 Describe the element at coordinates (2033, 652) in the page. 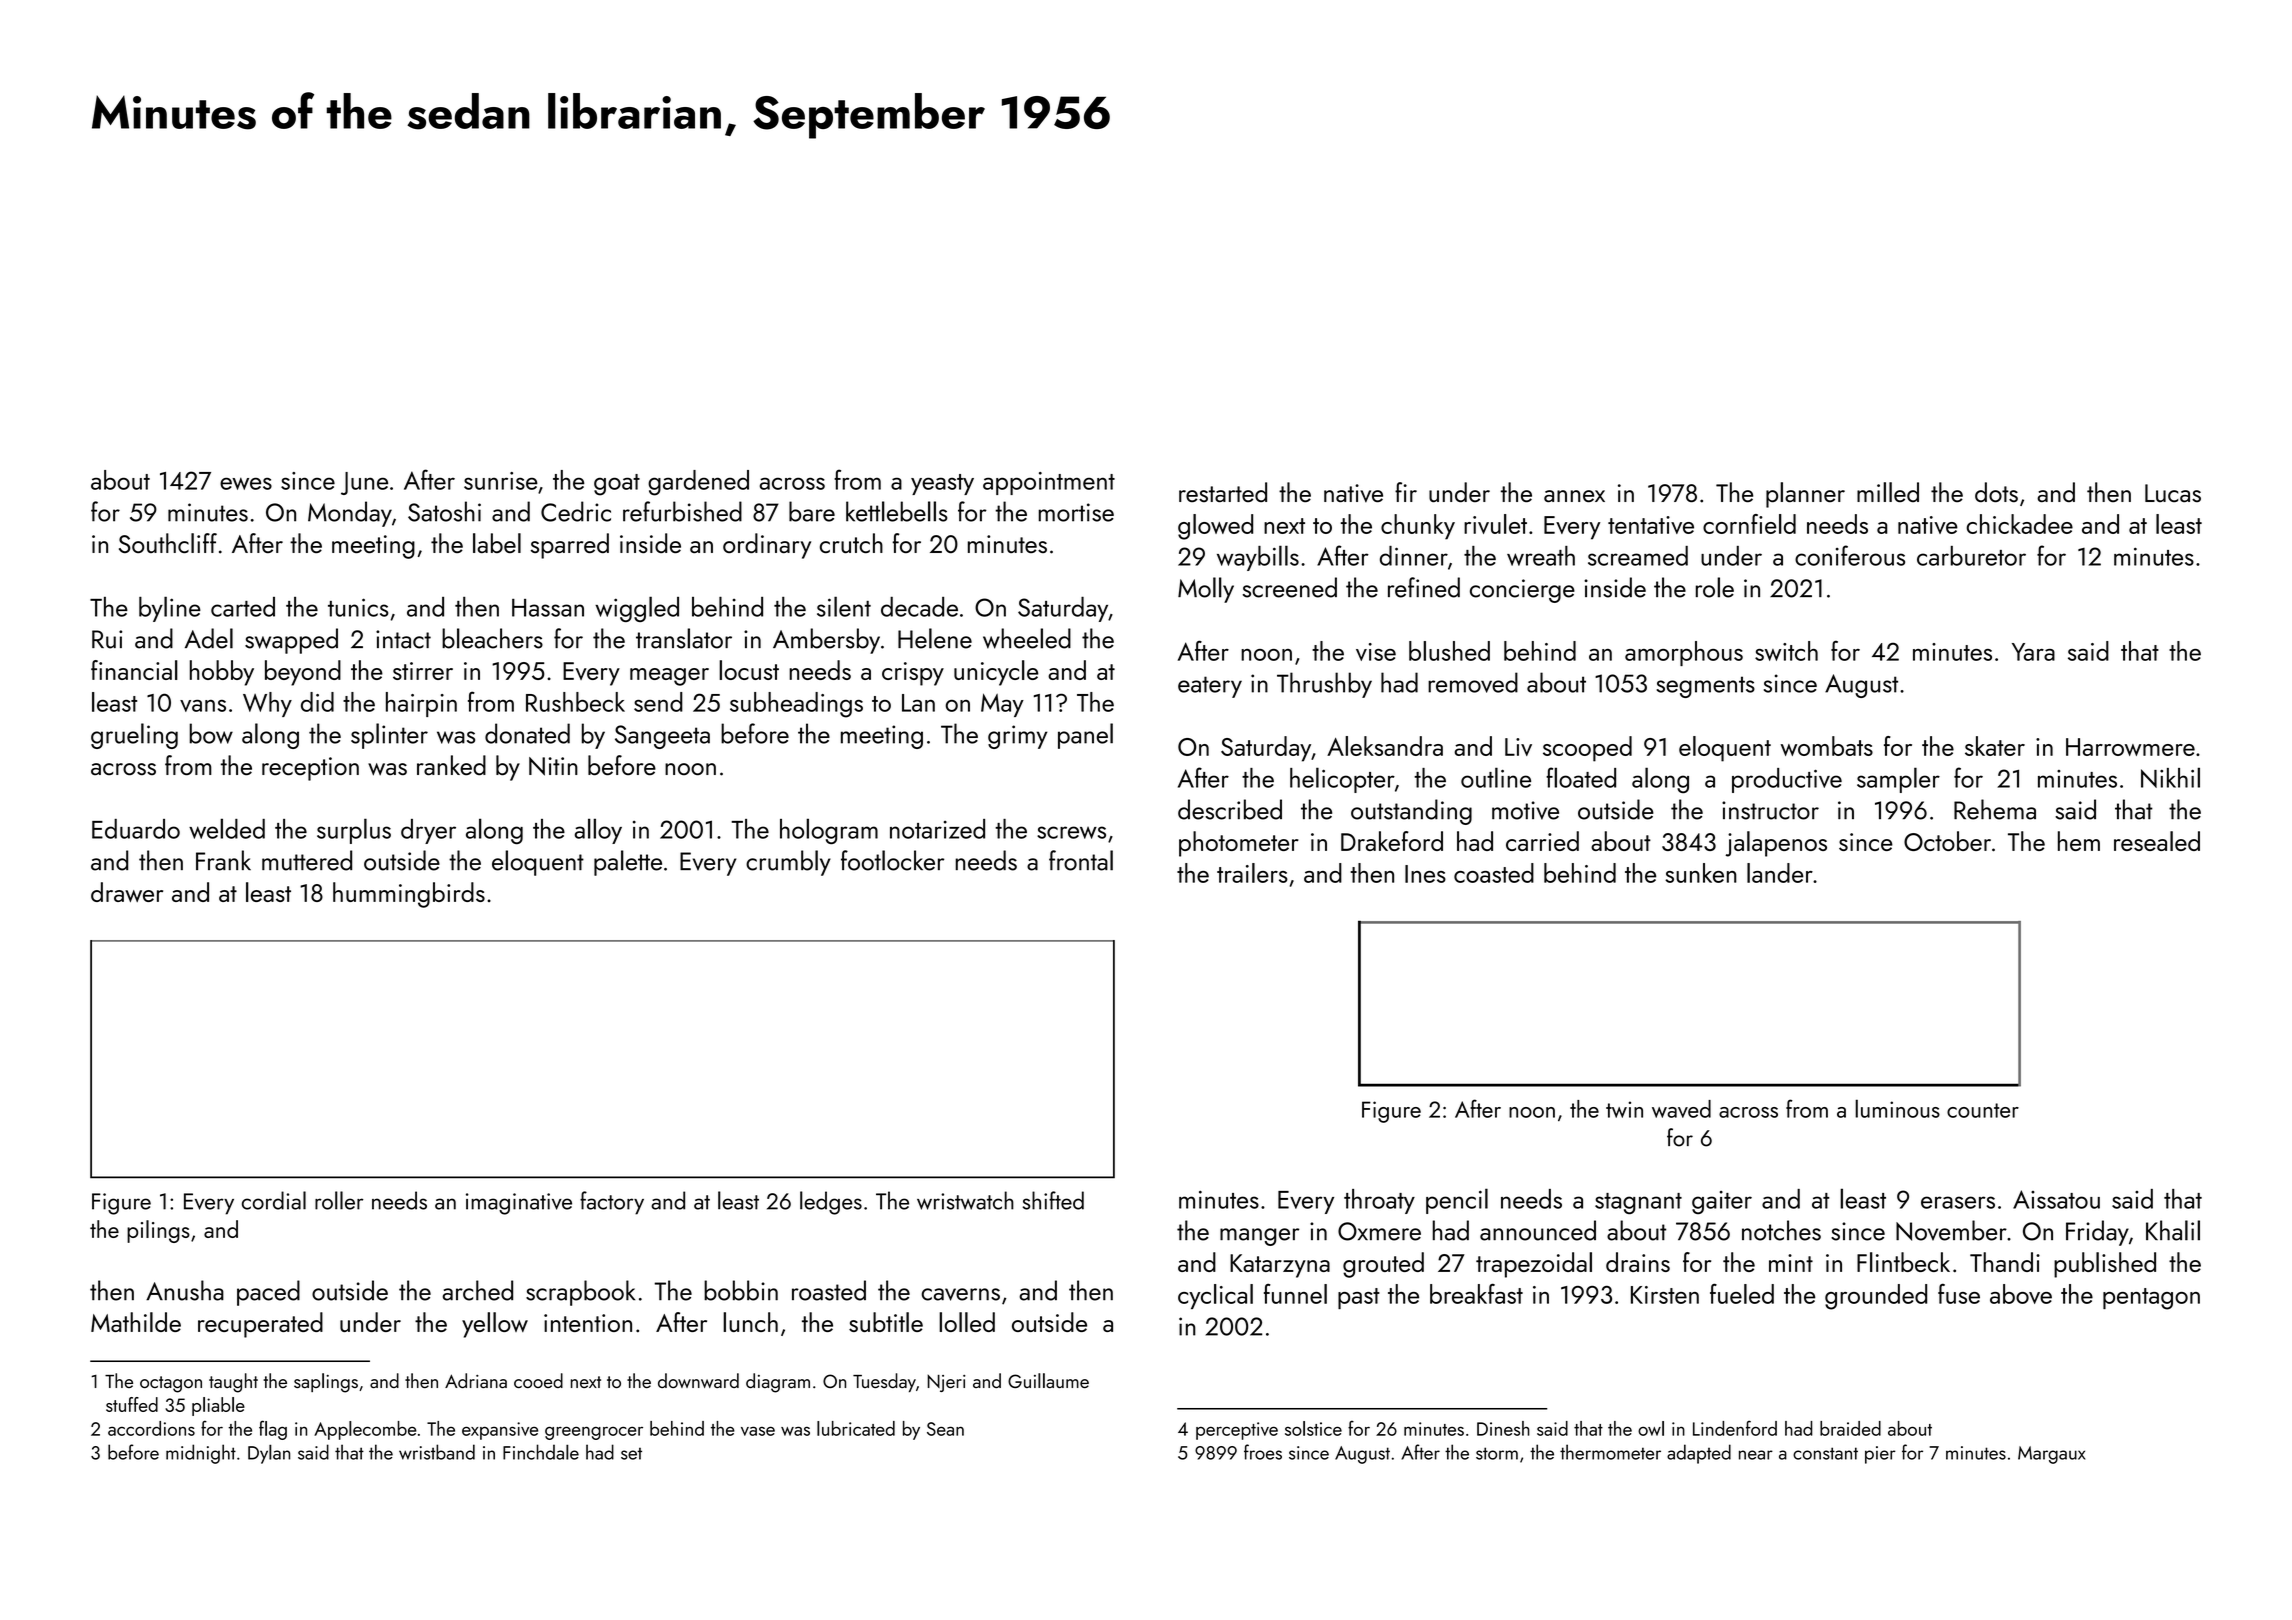

I see `Yara` at that location.
